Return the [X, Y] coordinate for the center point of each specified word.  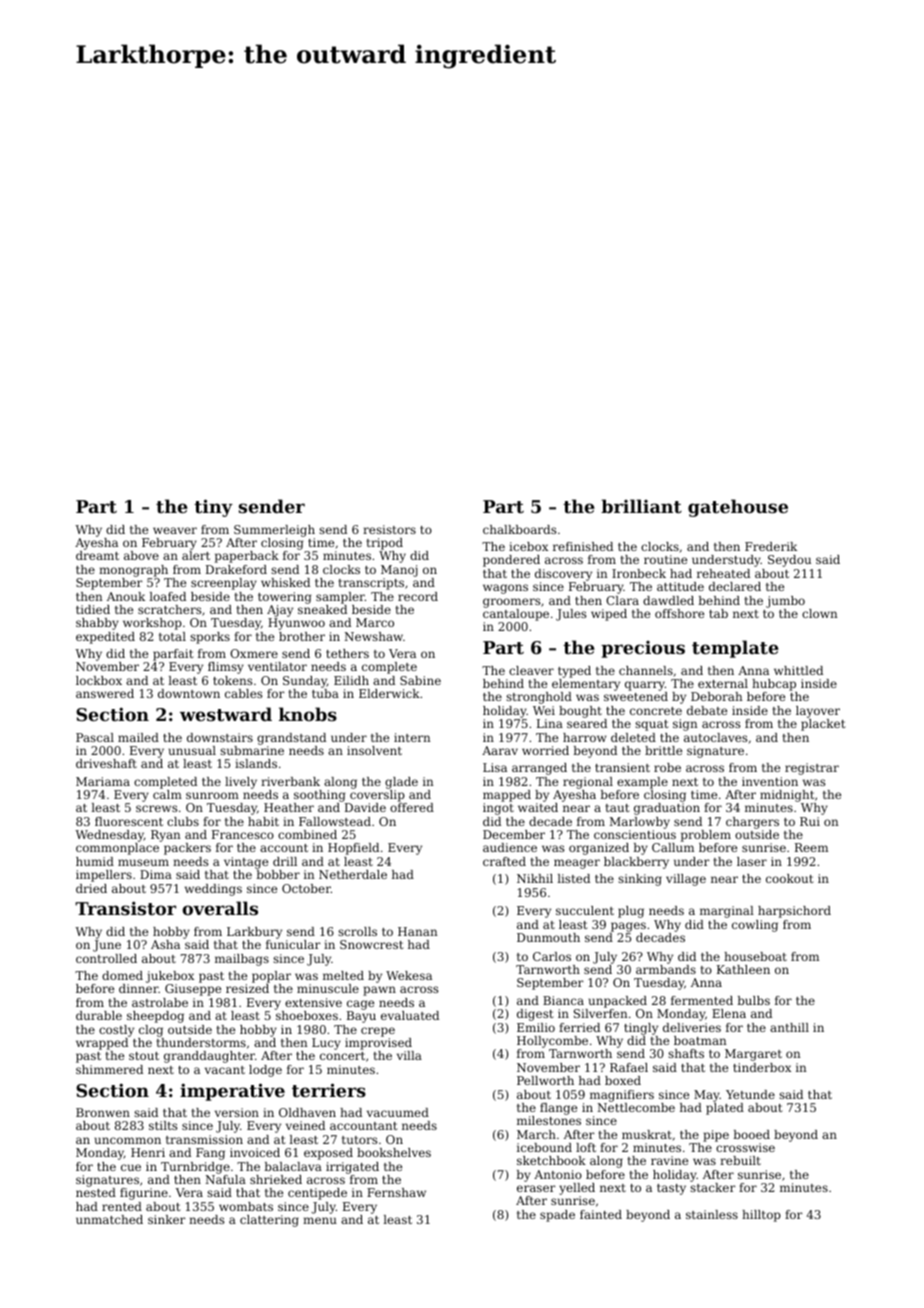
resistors [389, 529]
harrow [584, 737]
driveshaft [106, 763]
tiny [213, 508]
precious [643, 649]
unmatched [109, 1219]
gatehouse [738, 508]
